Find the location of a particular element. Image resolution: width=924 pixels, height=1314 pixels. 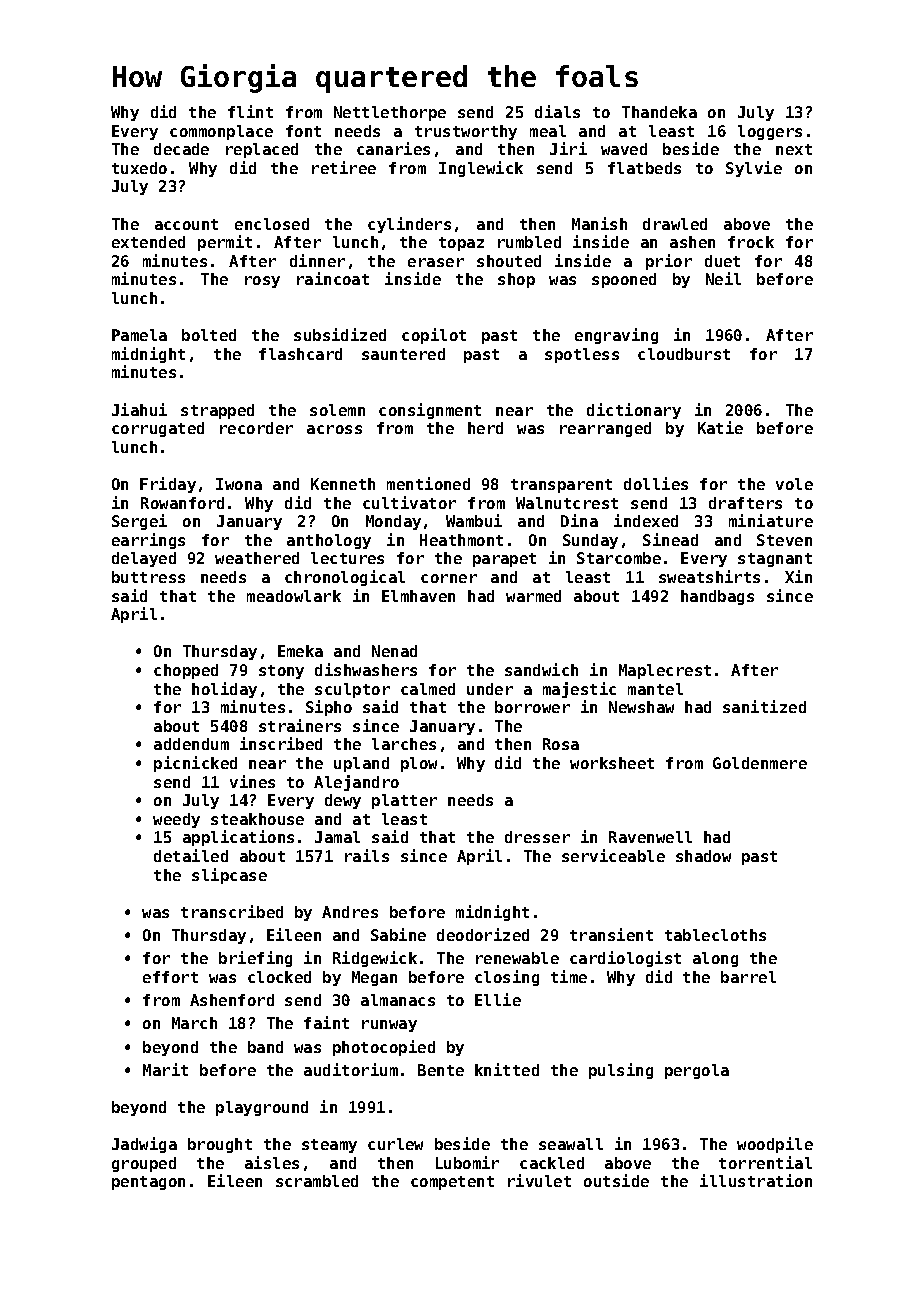

weathered is located at coordinates (257, 558).
